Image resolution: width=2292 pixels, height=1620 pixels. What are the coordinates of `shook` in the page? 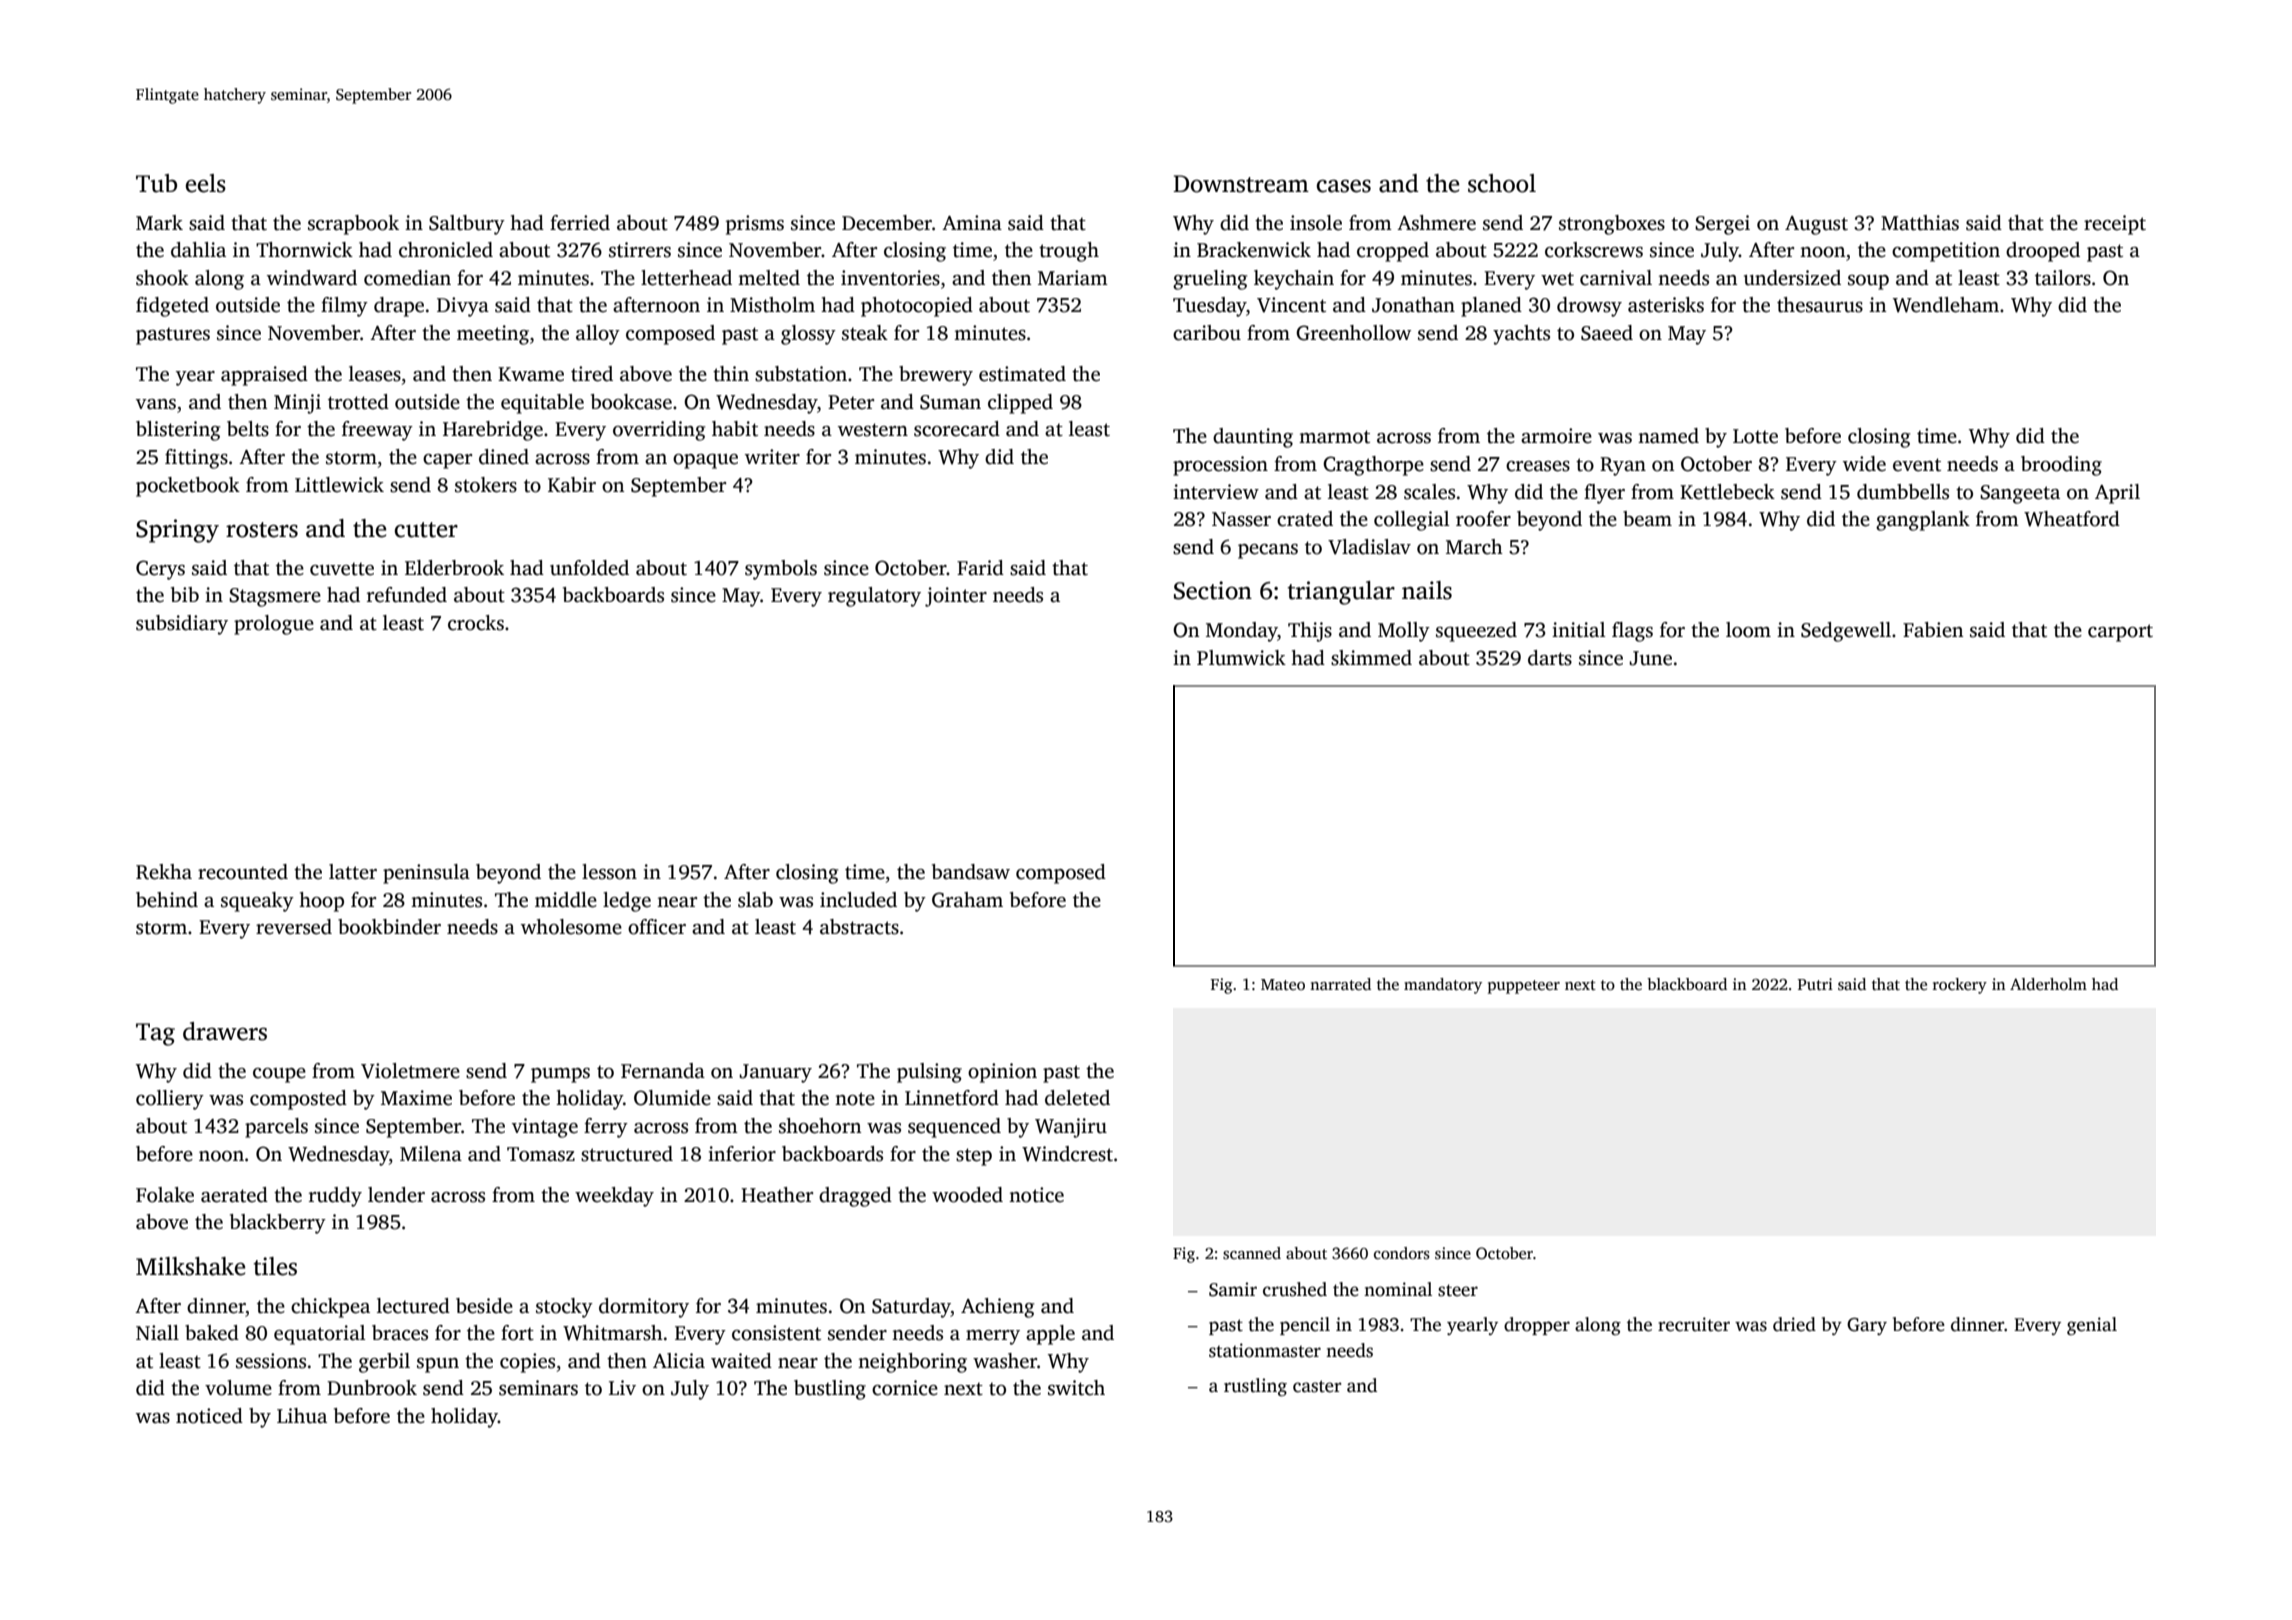 It's located at (162, 278).
